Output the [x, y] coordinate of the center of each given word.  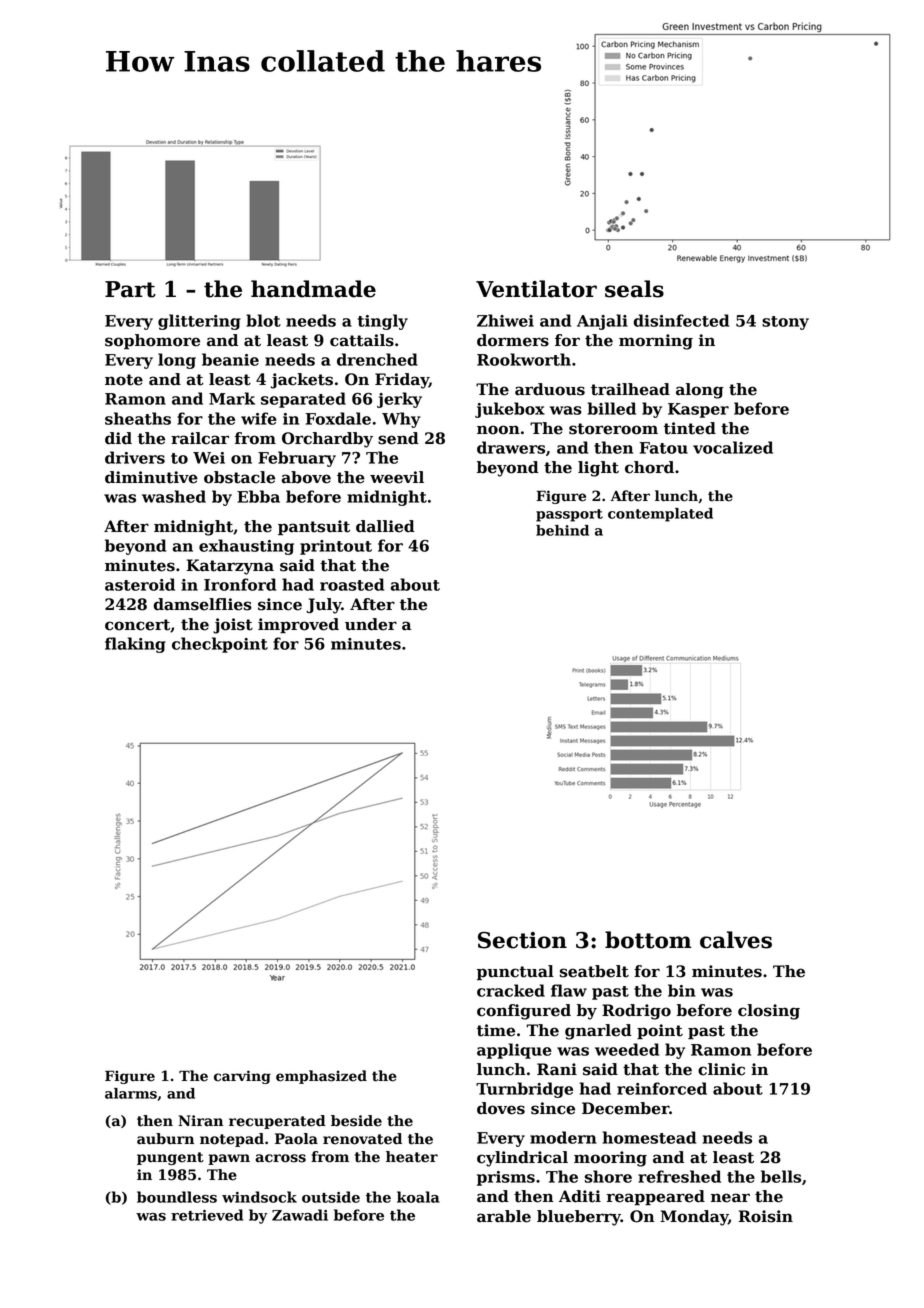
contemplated [660, 515]
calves [736, 940]
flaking [135, 645]
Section [522, 940]
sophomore [152, 341]
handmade [313, 289]
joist [233, 626]
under [371, 624]
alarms [131, 1093]
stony [785, 323]
